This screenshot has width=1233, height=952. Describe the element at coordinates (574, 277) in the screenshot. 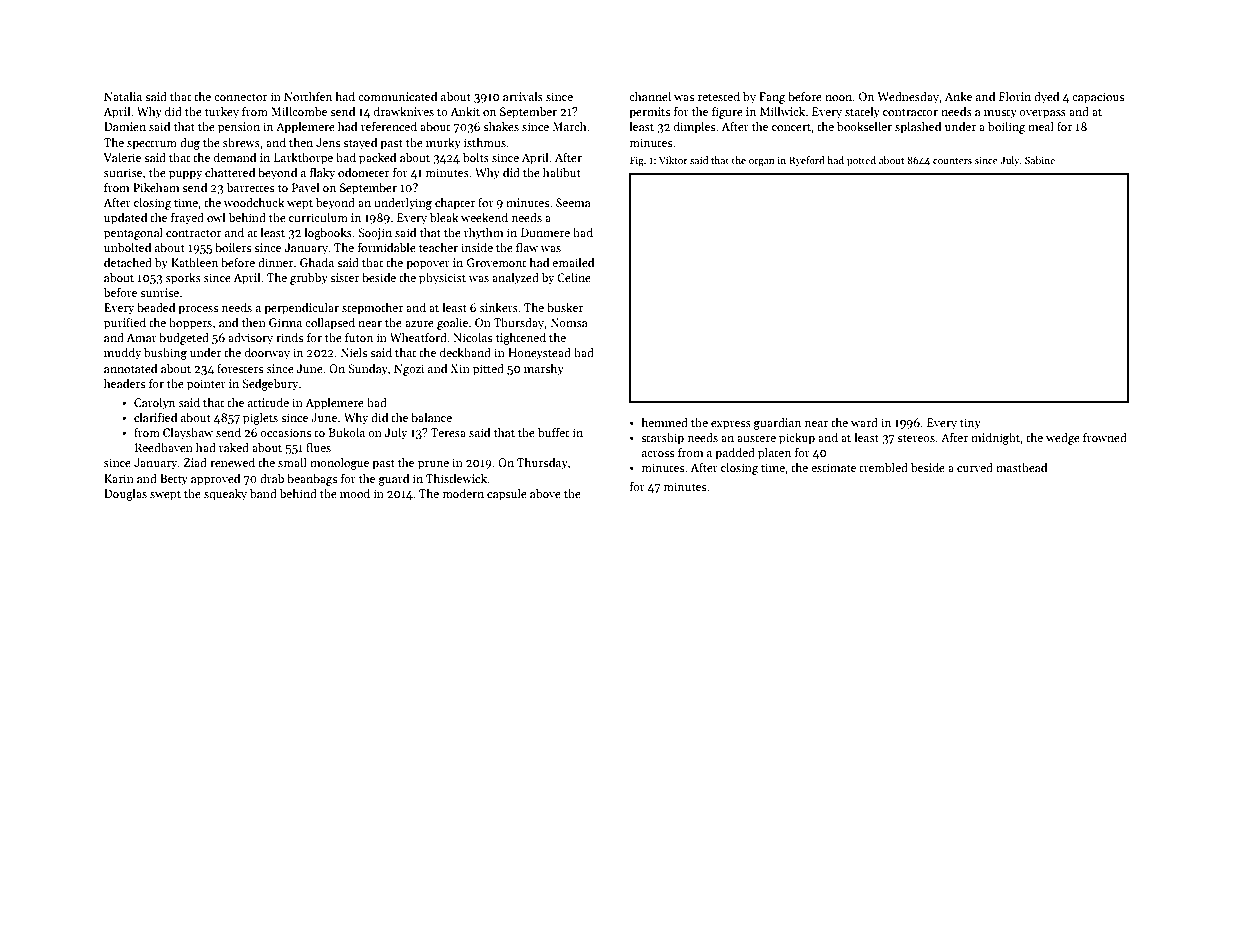

I see `Celine` at that location.
